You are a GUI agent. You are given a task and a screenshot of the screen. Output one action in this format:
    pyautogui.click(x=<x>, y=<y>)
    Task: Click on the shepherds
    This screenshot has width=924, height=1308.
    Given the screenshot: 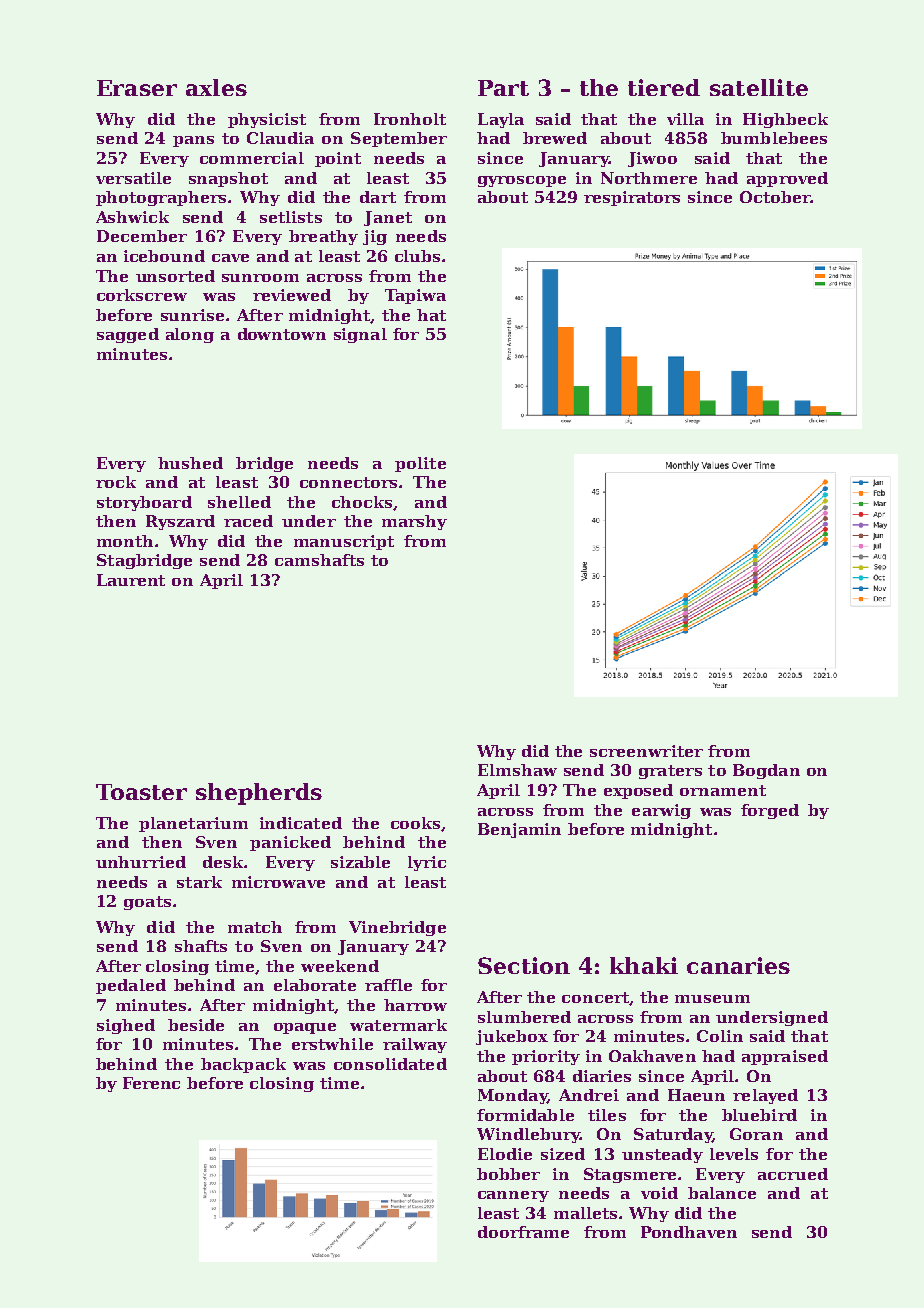 What is the action you would take?
    pyautogui.click(x=259, y=794)
